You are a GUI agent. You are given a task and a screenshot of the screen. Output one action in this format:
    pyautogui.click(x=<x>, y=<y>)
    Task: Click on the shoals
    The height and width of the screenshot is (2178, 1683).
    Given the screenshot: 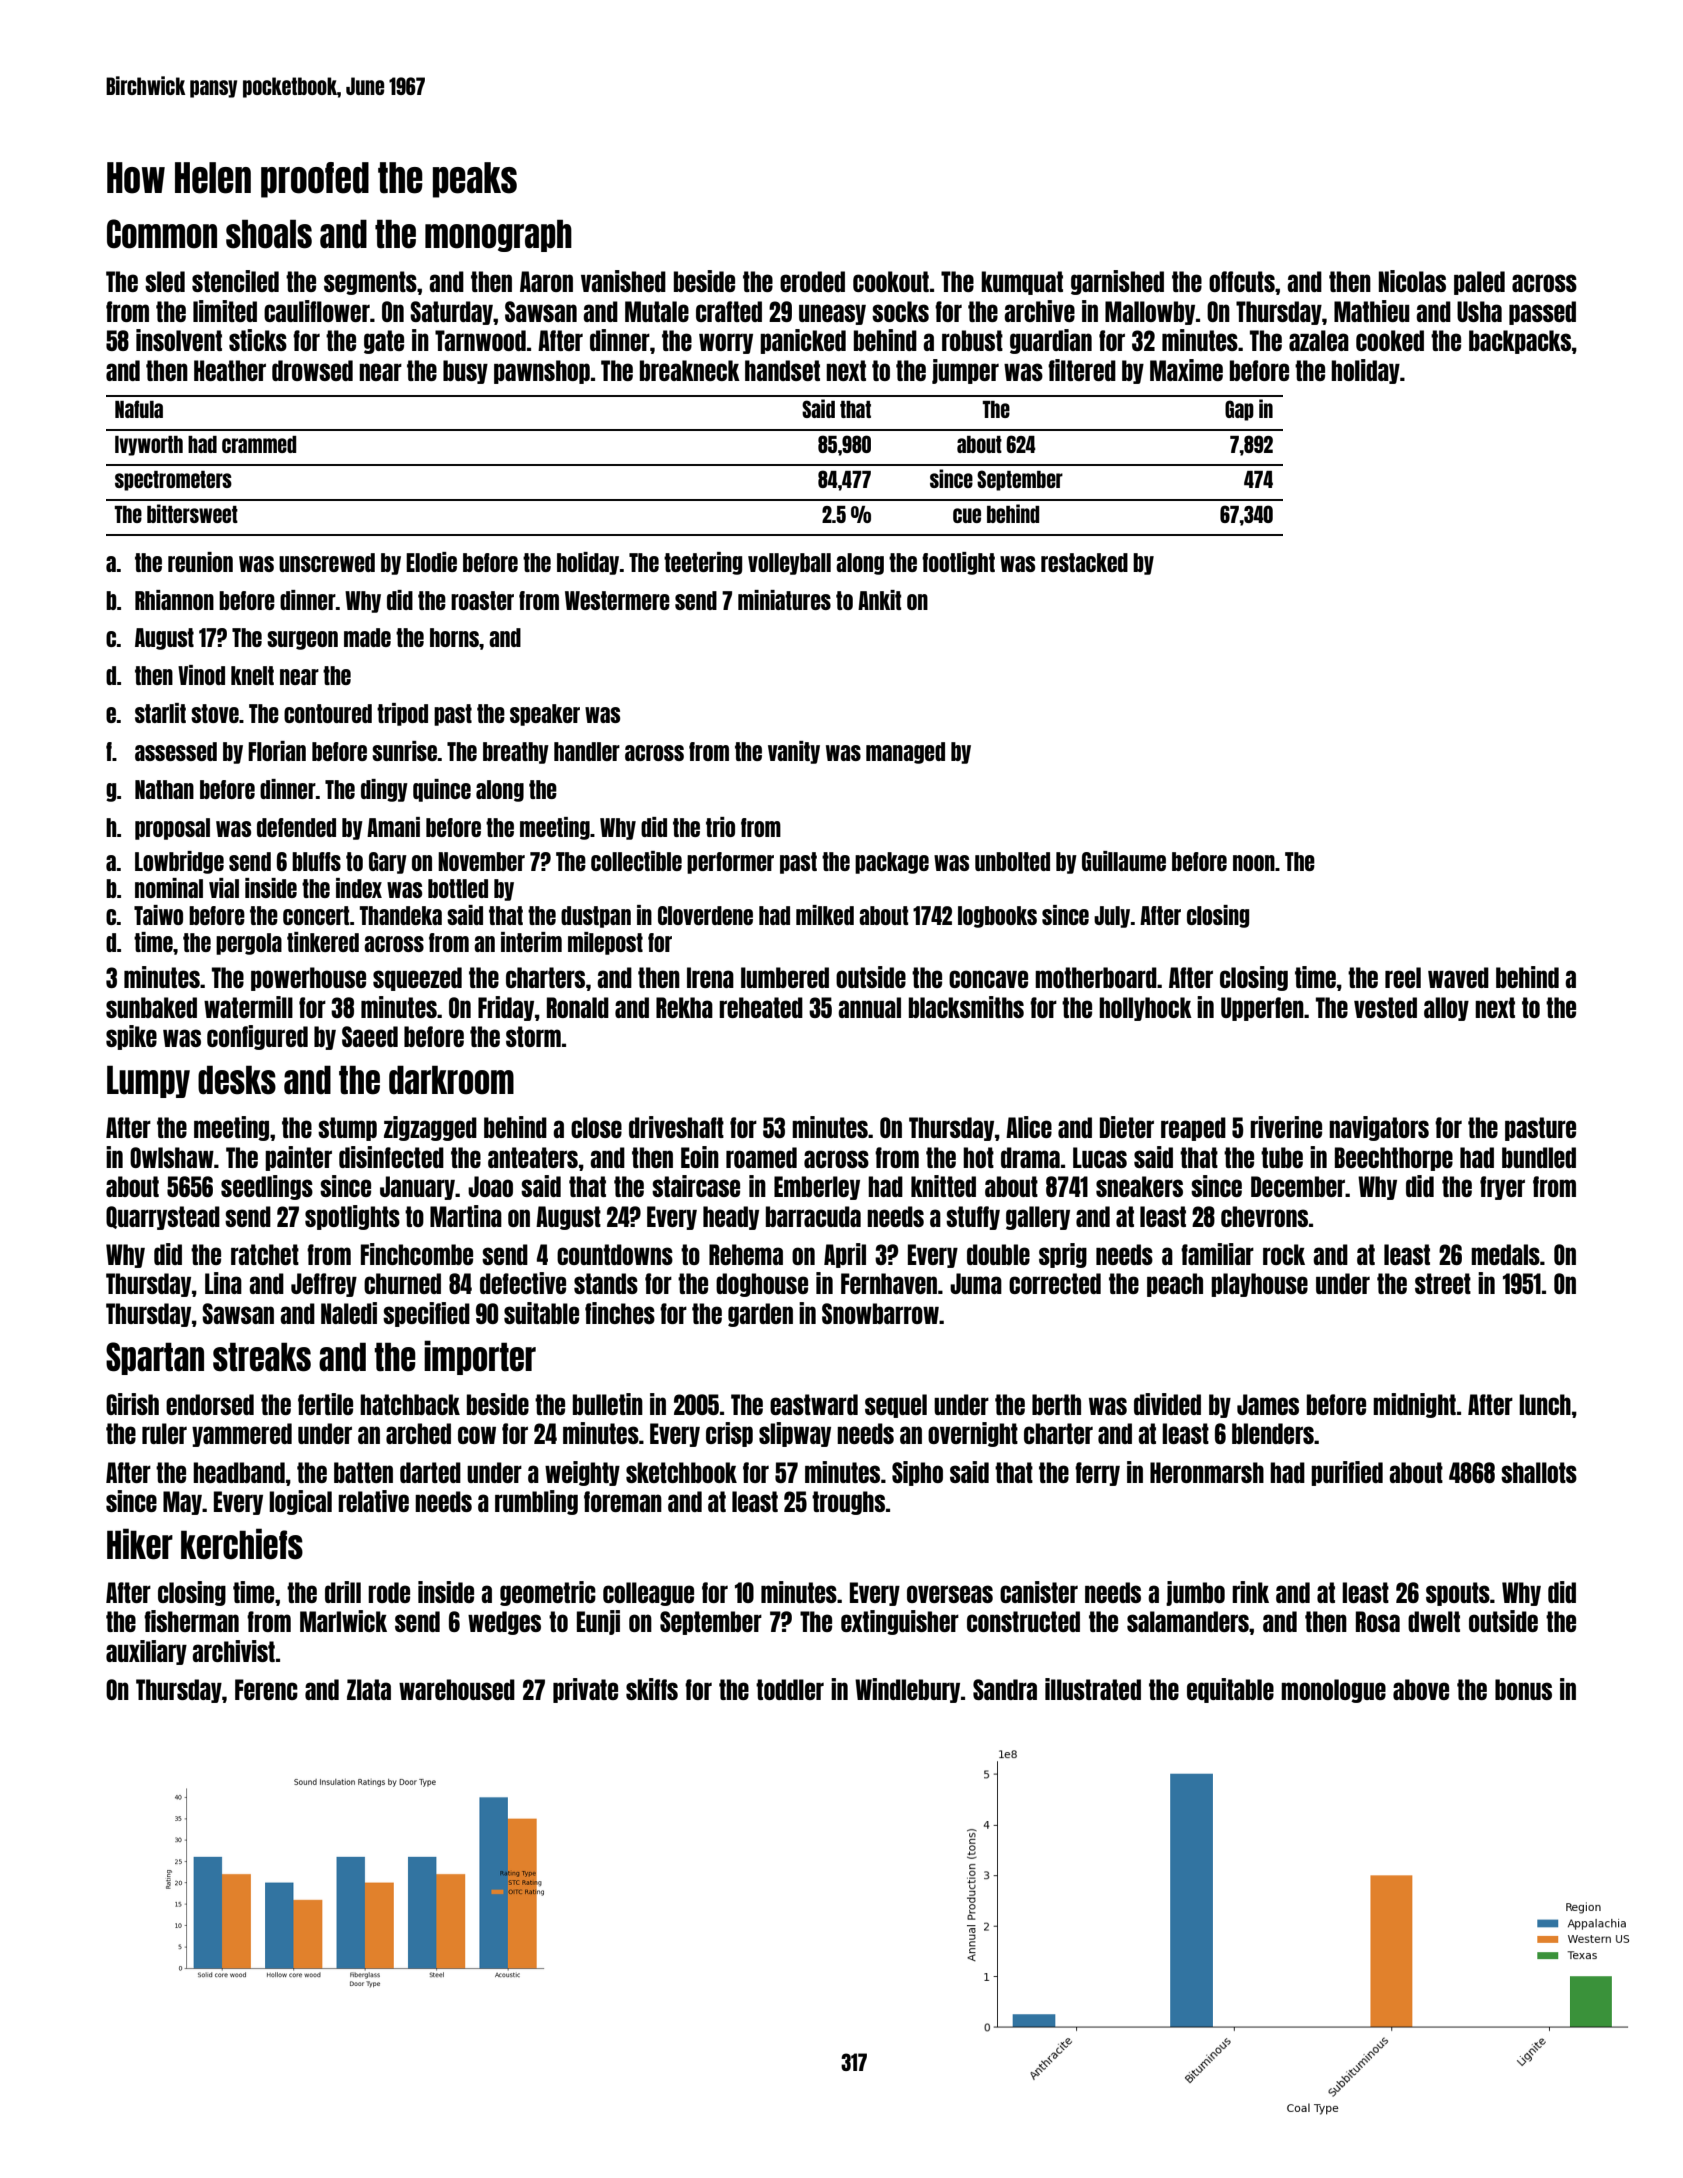 What is the action you would take?
    pyautogui.click(x=269, y=234)
